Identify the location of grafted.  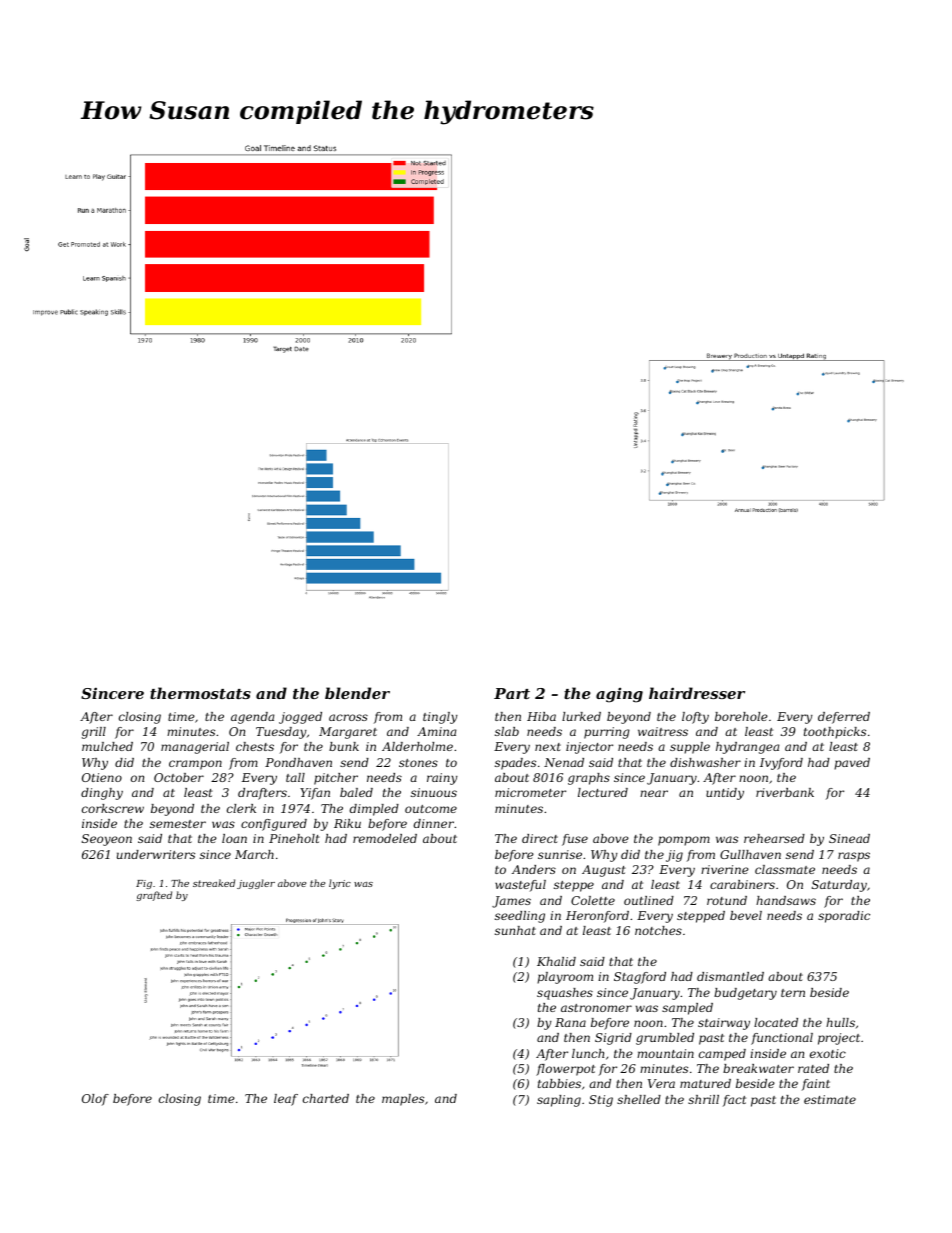
(154, 896).
